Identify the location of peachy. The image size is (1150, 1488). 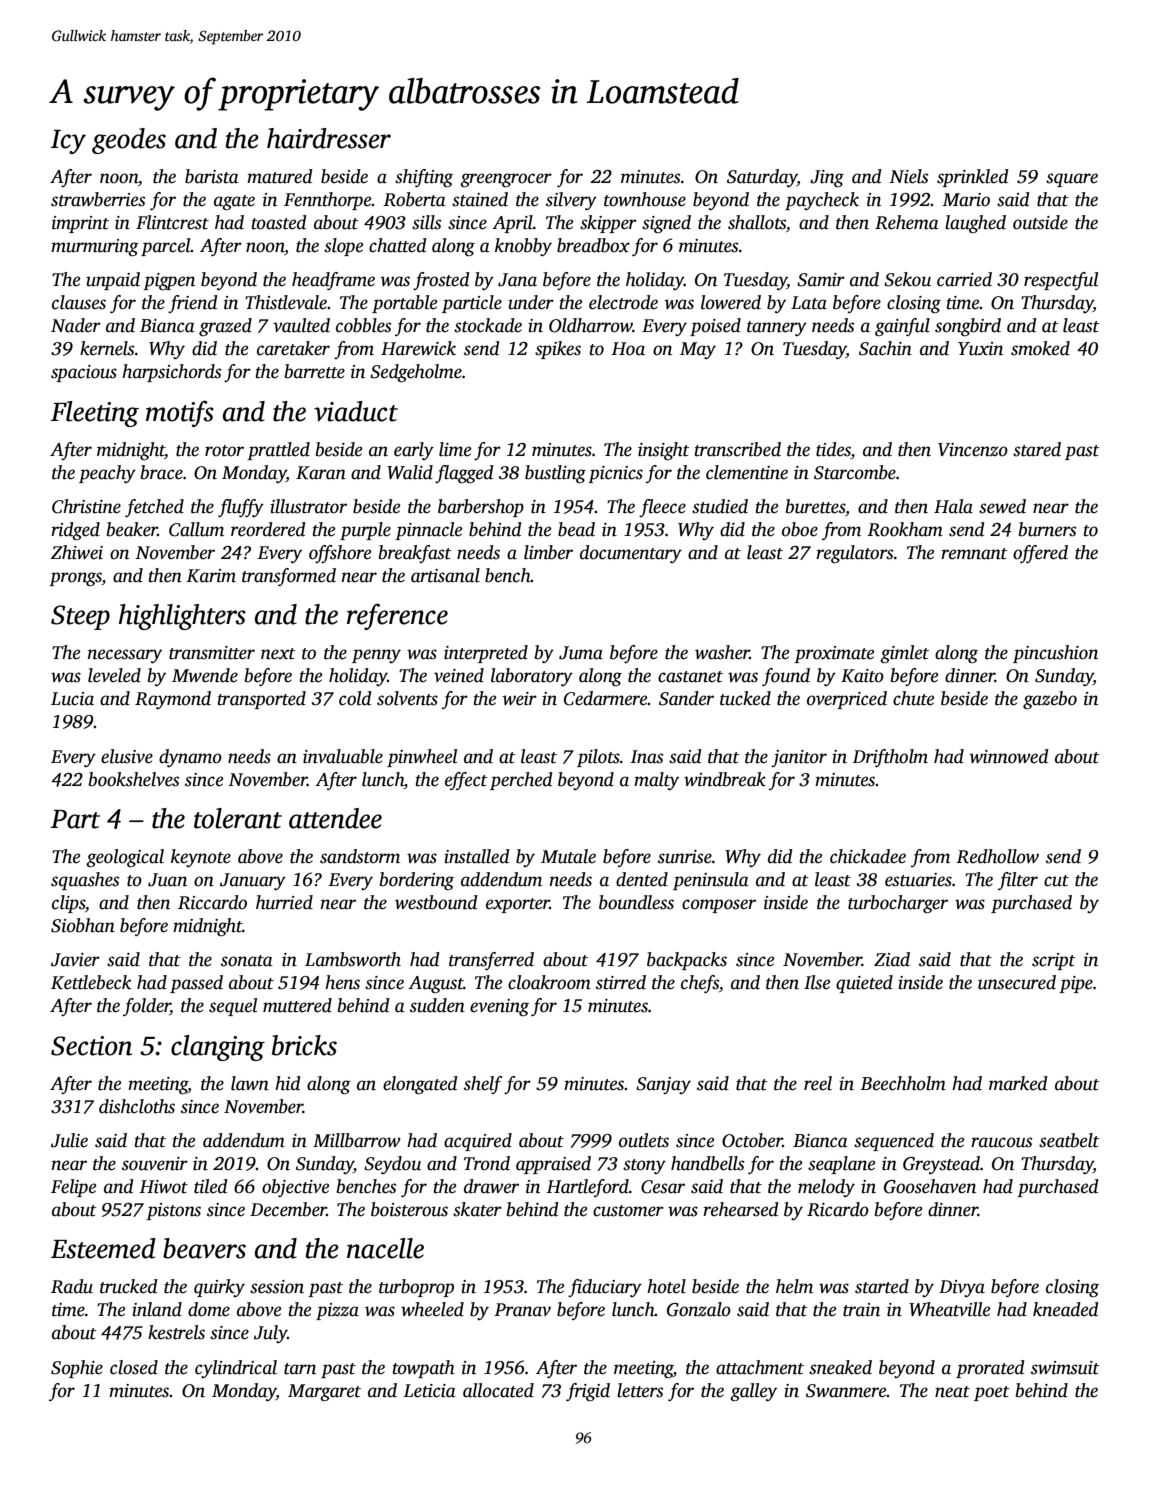
(107, 474).
